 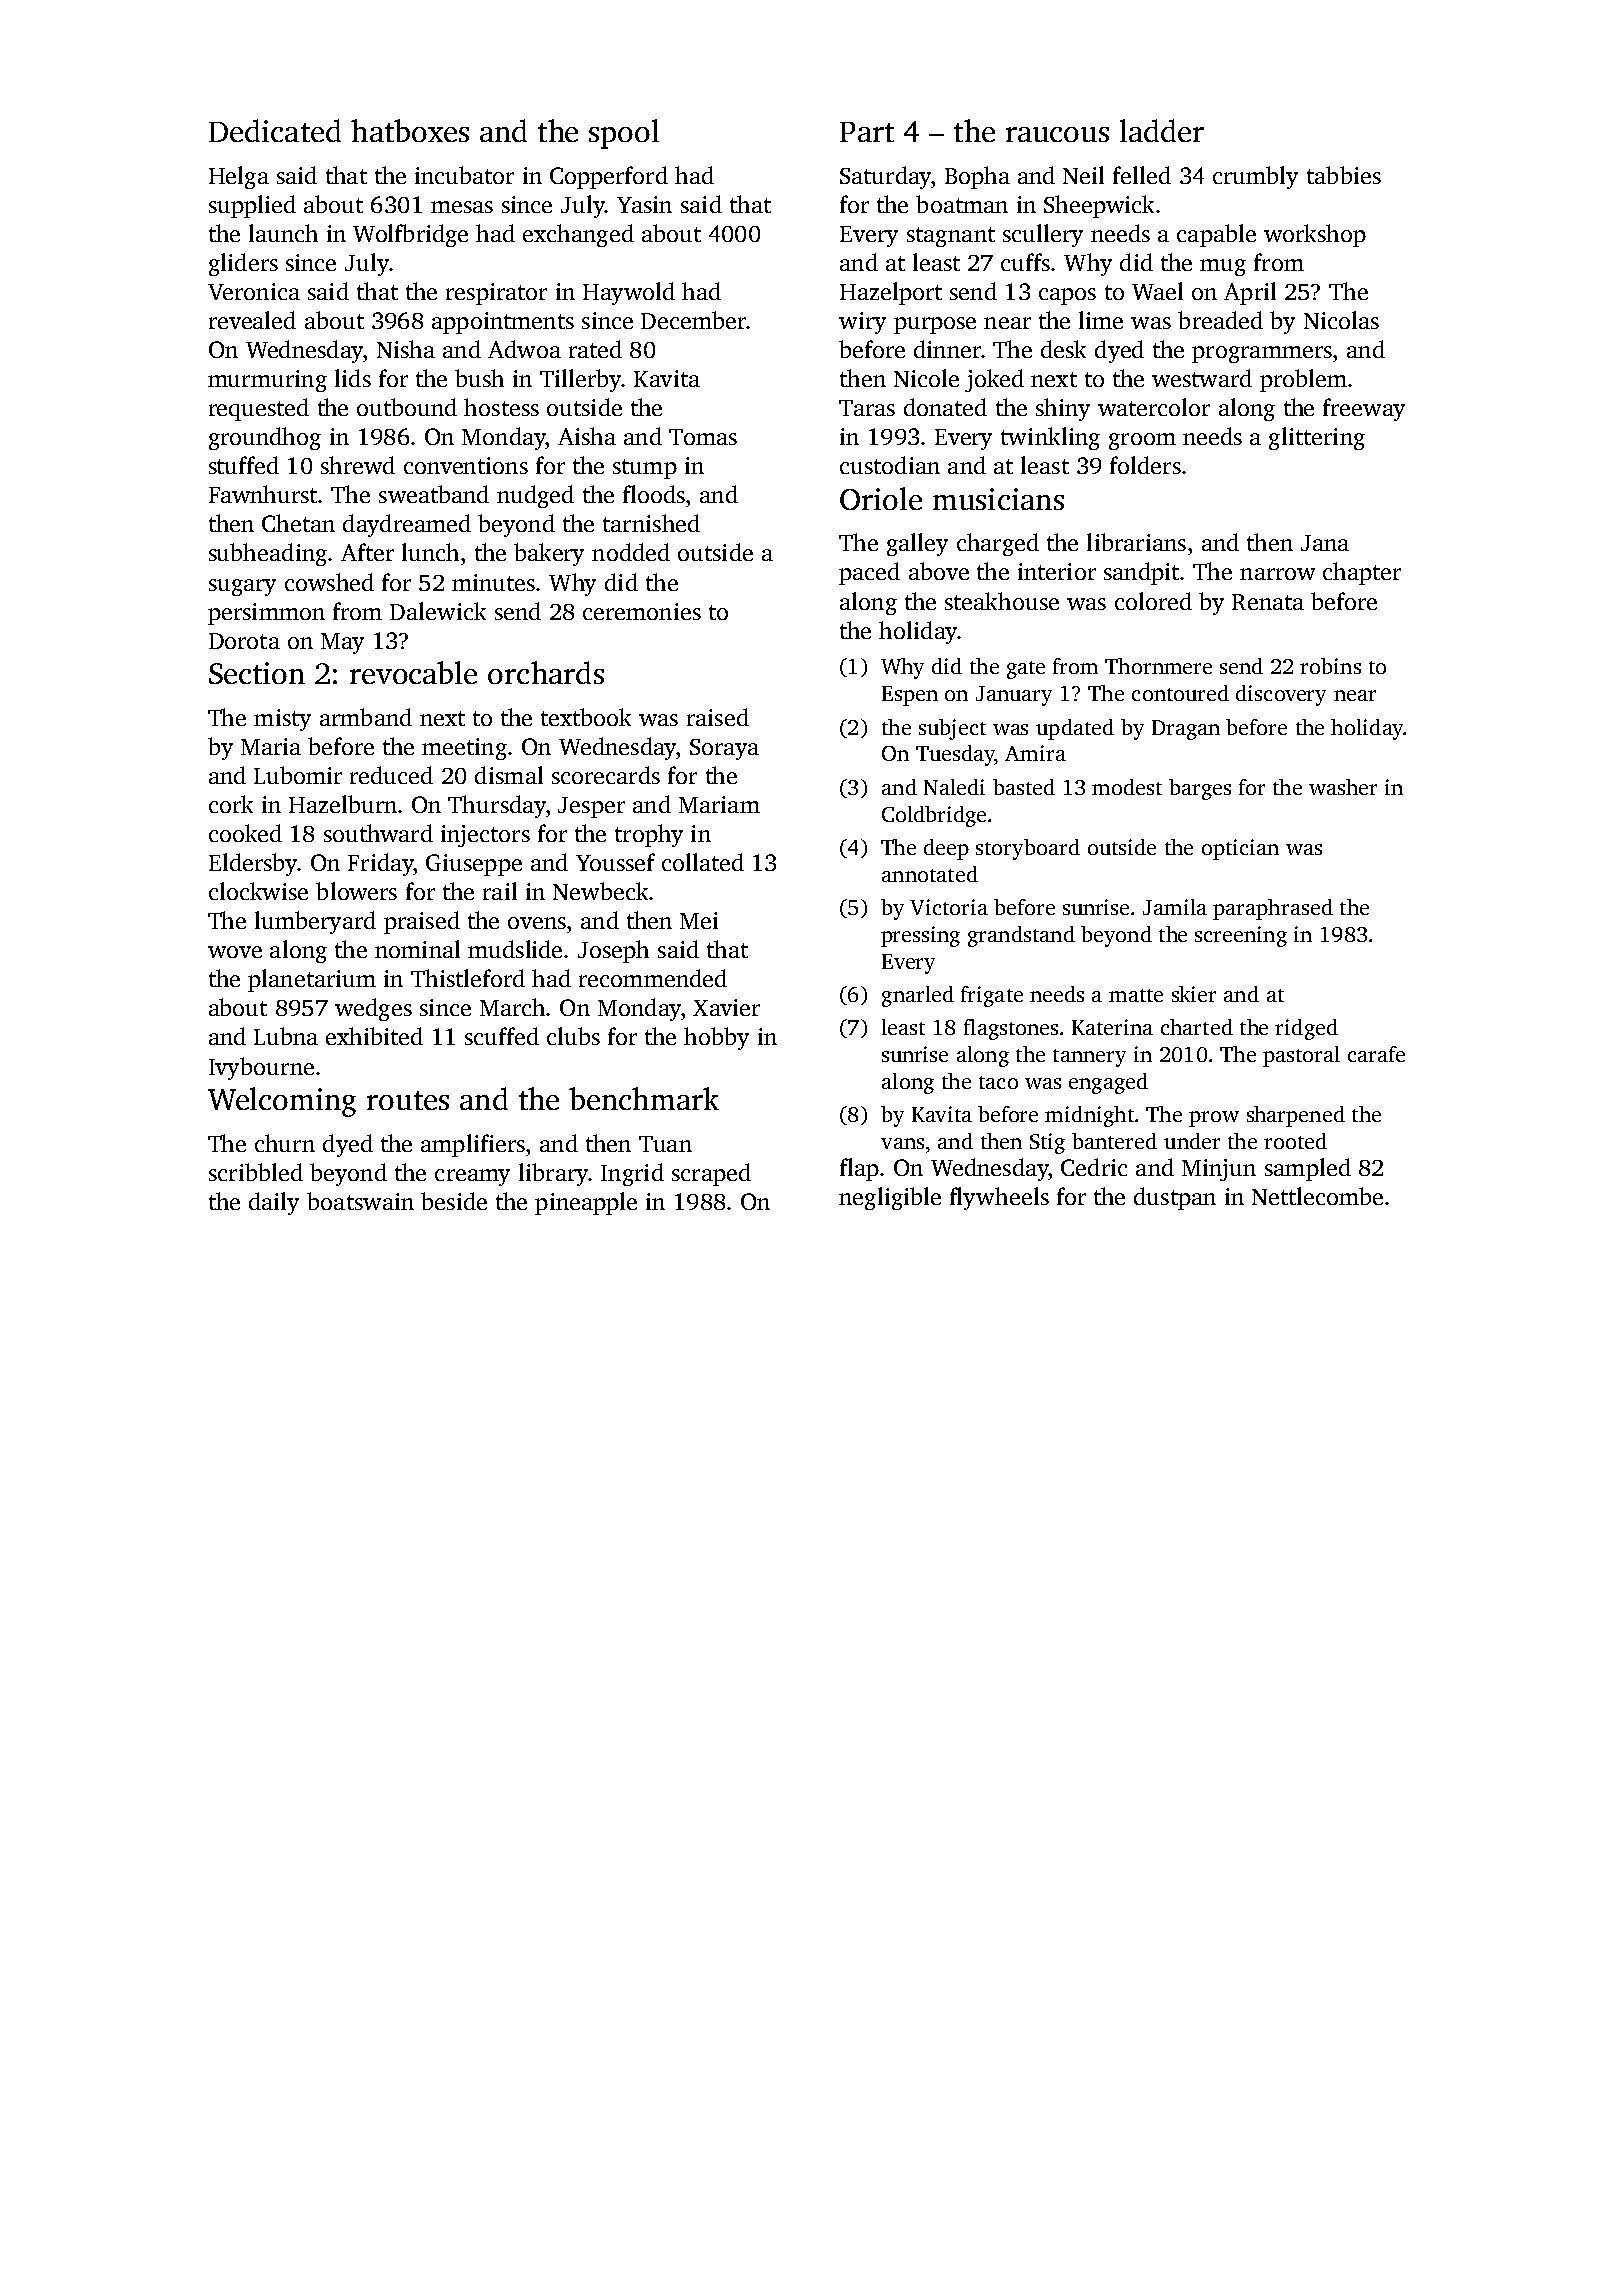 I want to click on hatboxes, so click(x=410, y=130).
